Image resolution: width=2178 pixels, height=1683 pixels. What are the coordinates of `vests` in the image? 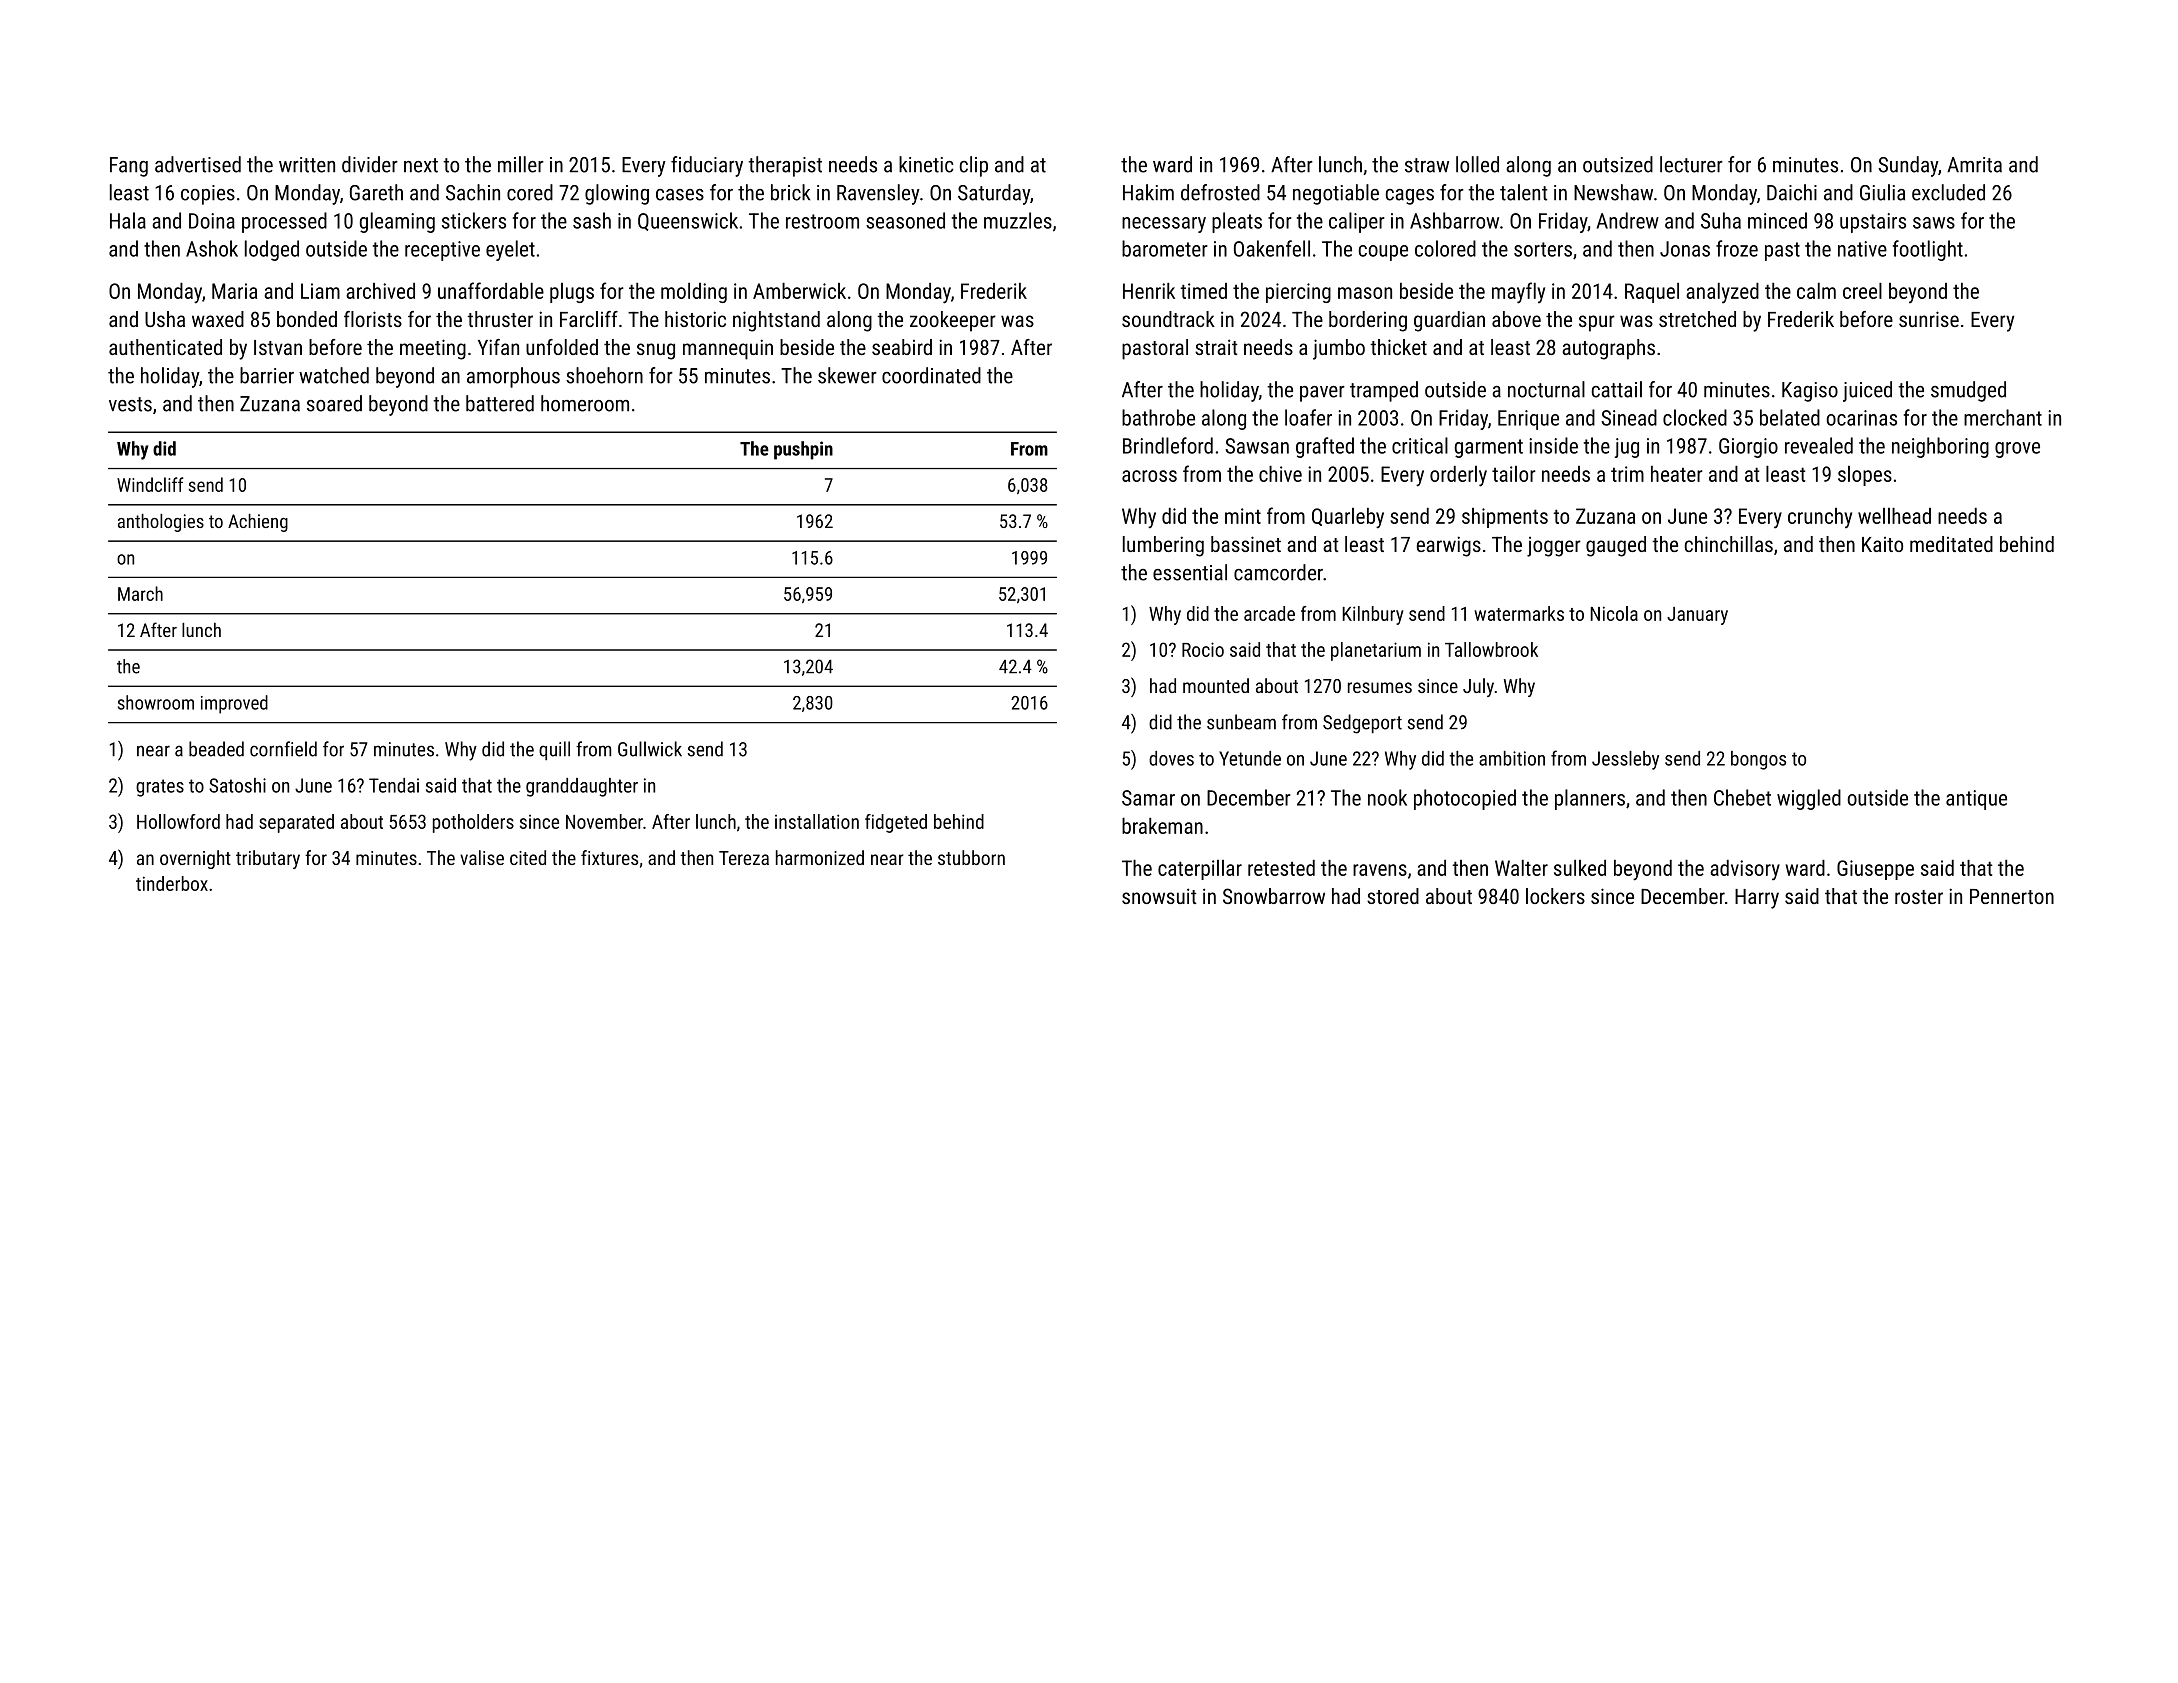 It's located at (130, 404).
